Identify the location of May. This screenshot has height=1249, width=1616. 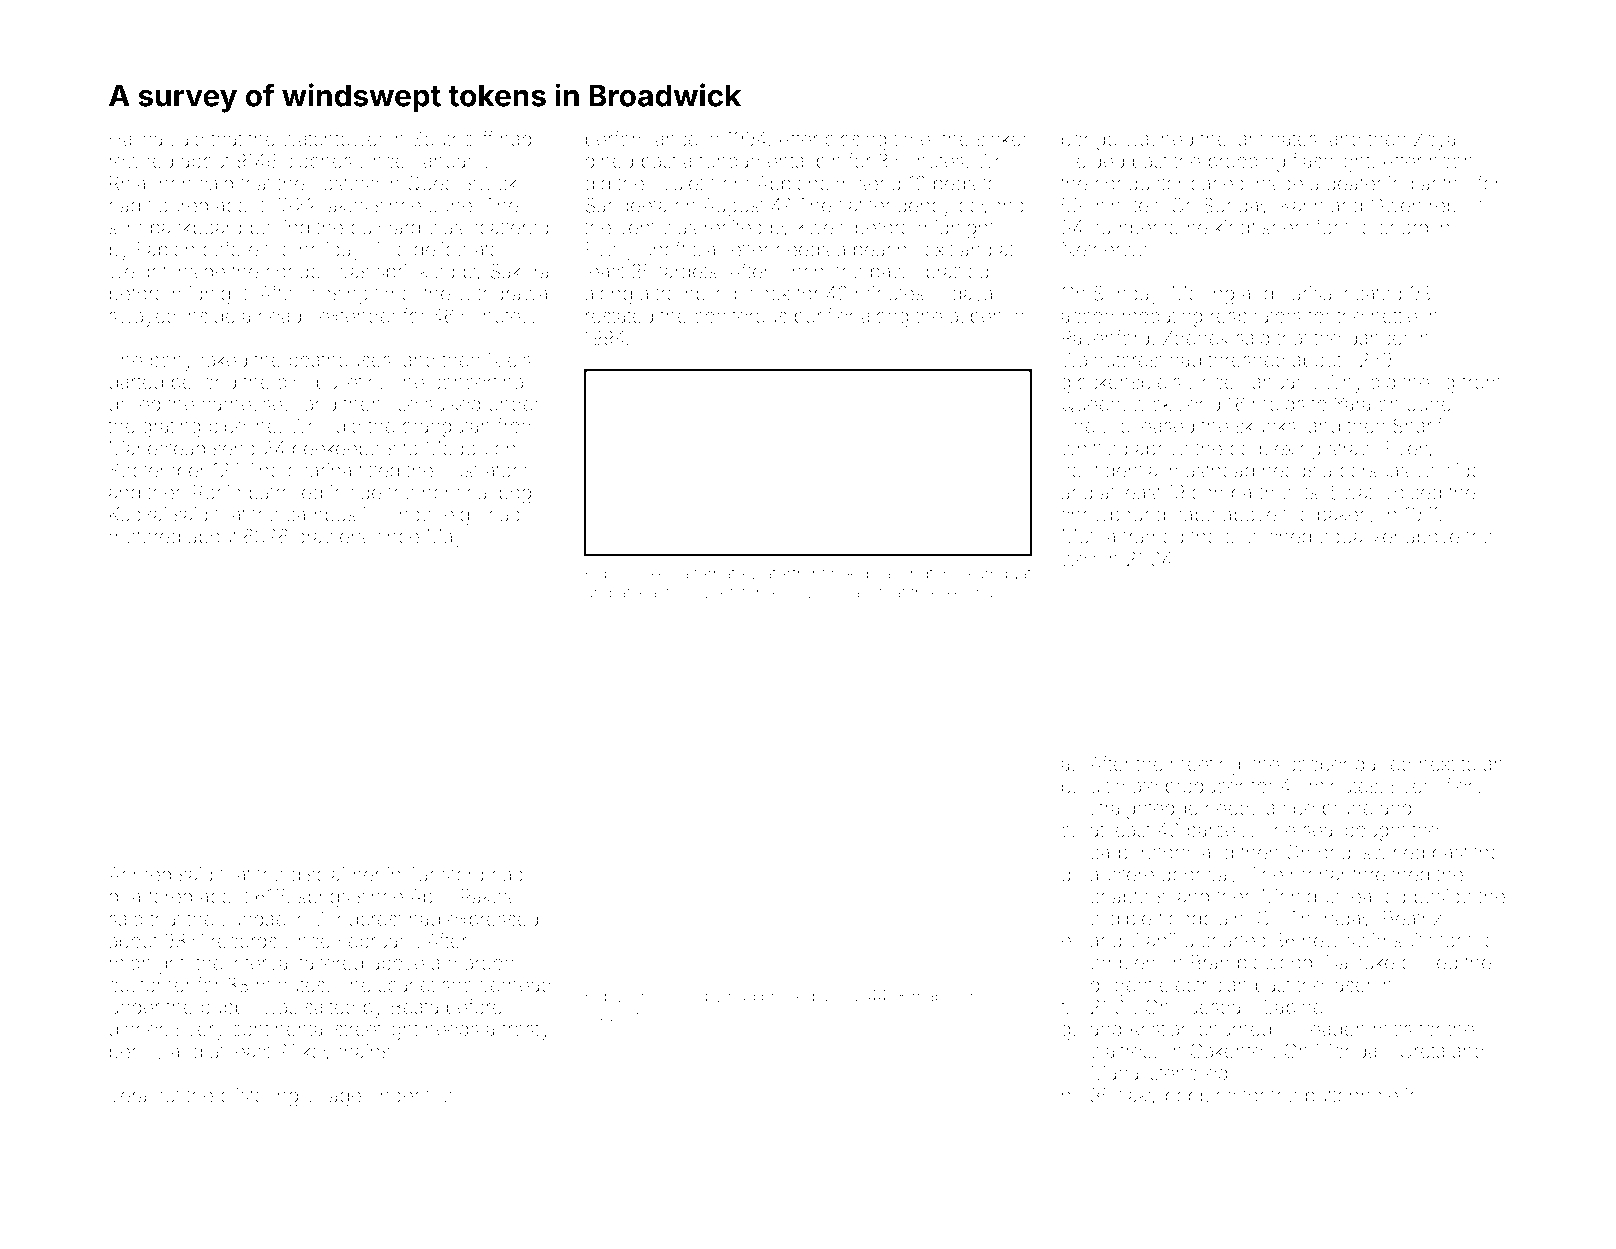
(445, 538).
